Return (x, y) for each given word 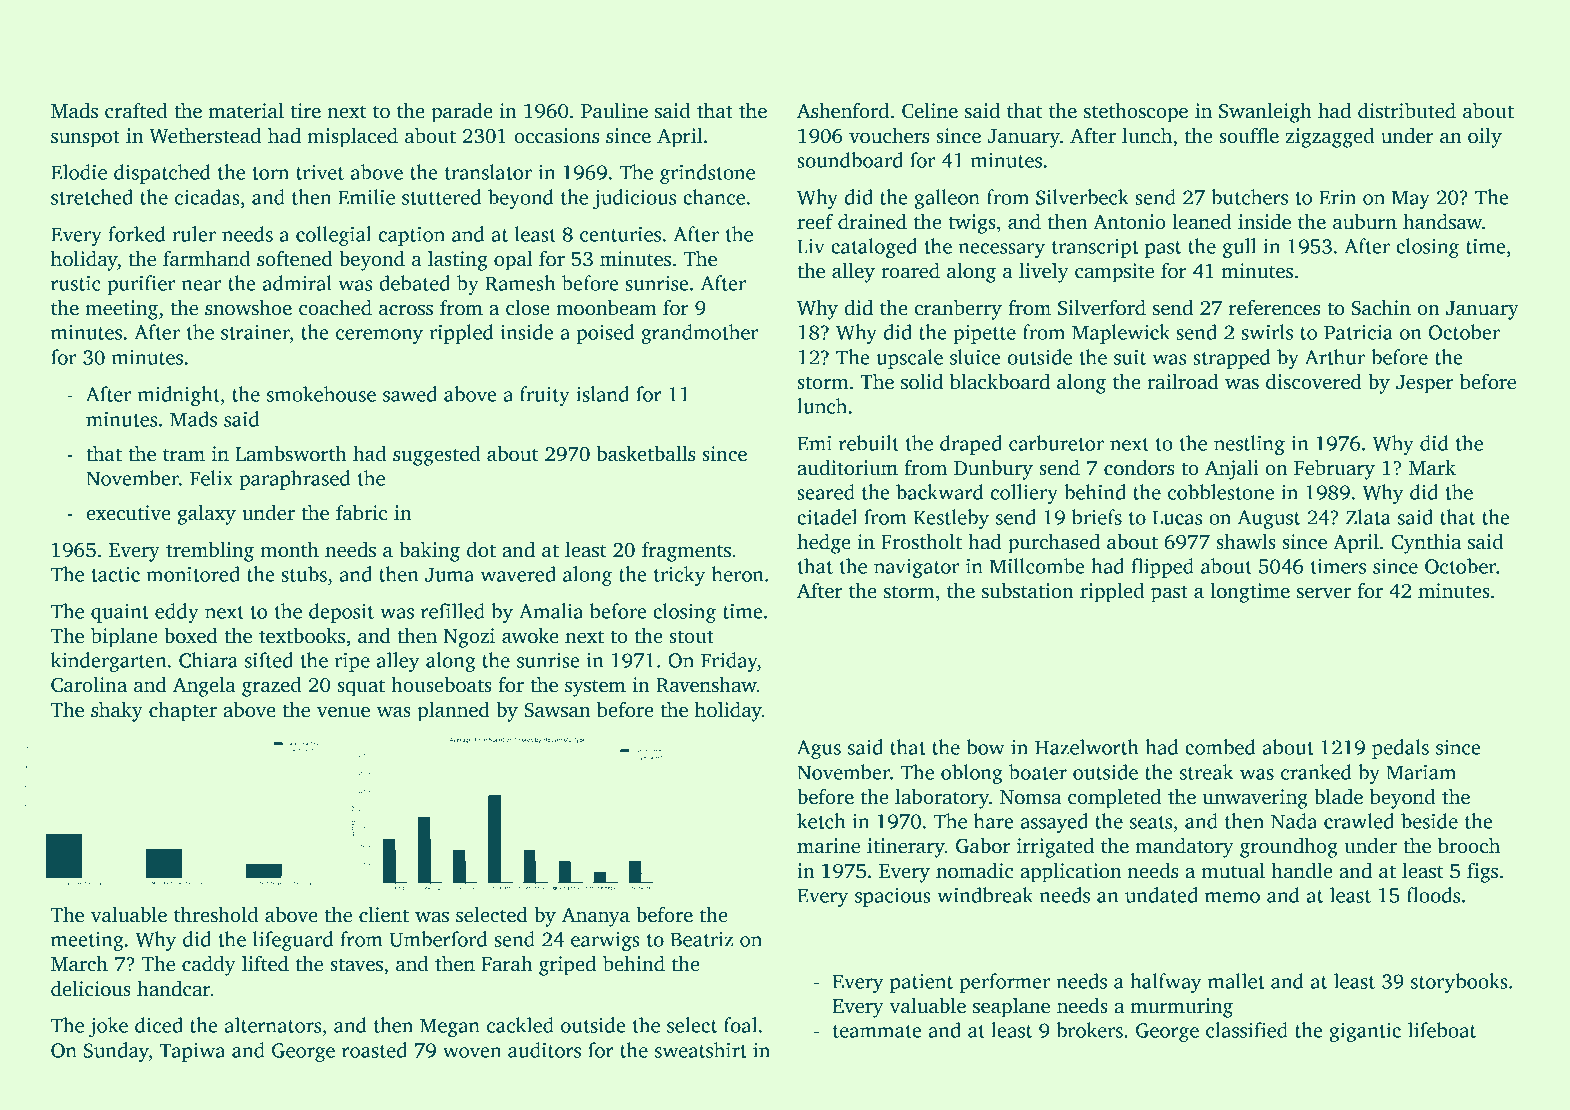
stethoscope (1136, 113)
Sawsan (557, 710)
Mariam (1421, 772)
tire (305, 111)
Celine (930, 111)
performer (1004, 983)
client (384, 915)
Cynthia (1426, 544)
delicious (91, 989)
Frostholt (921, 542)
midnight (179, 396)
